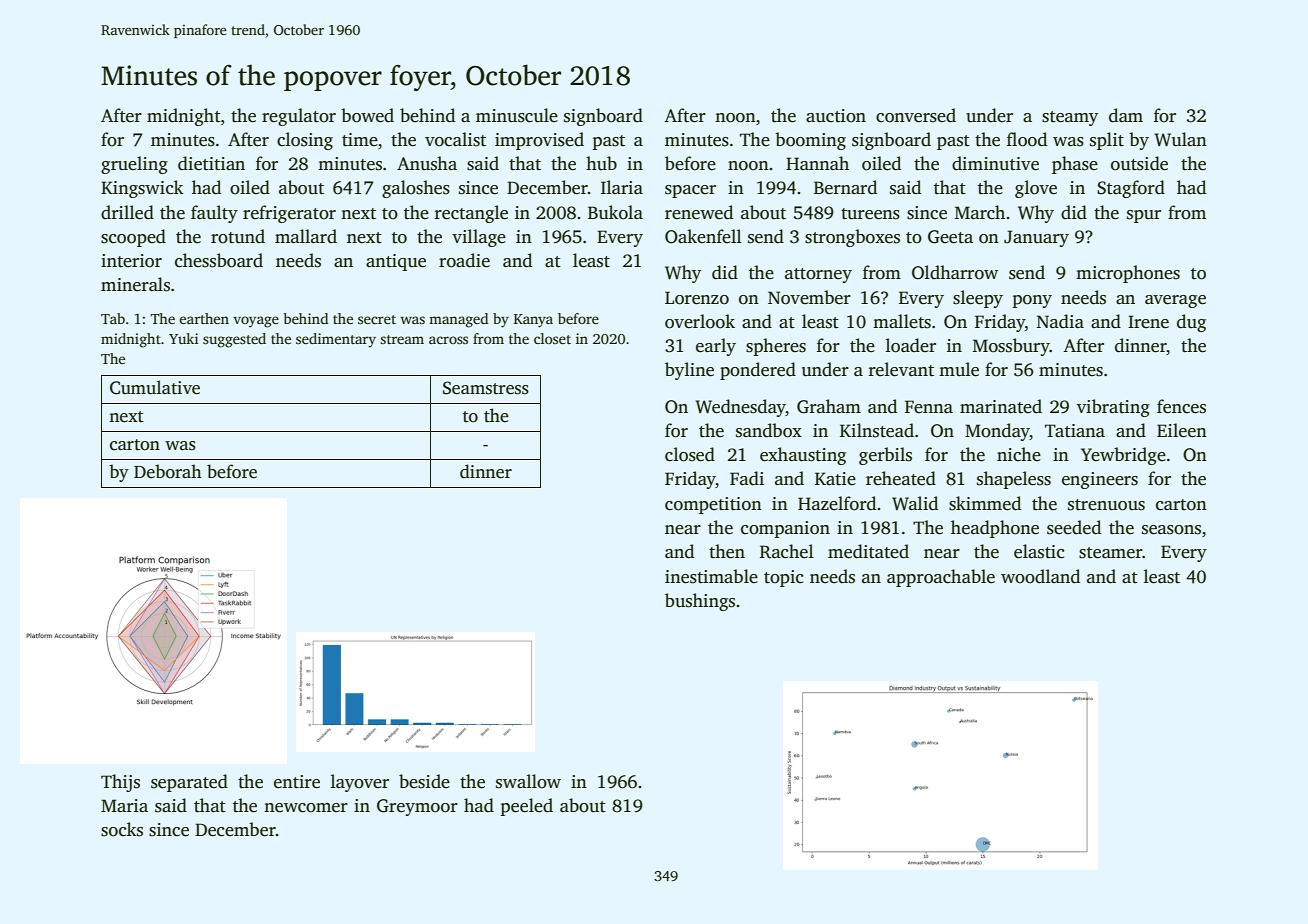 The image size is (1308, 924). Describe the element at coordinates (417, 807) in the screenshot. I see `Greymoor` at that location.
